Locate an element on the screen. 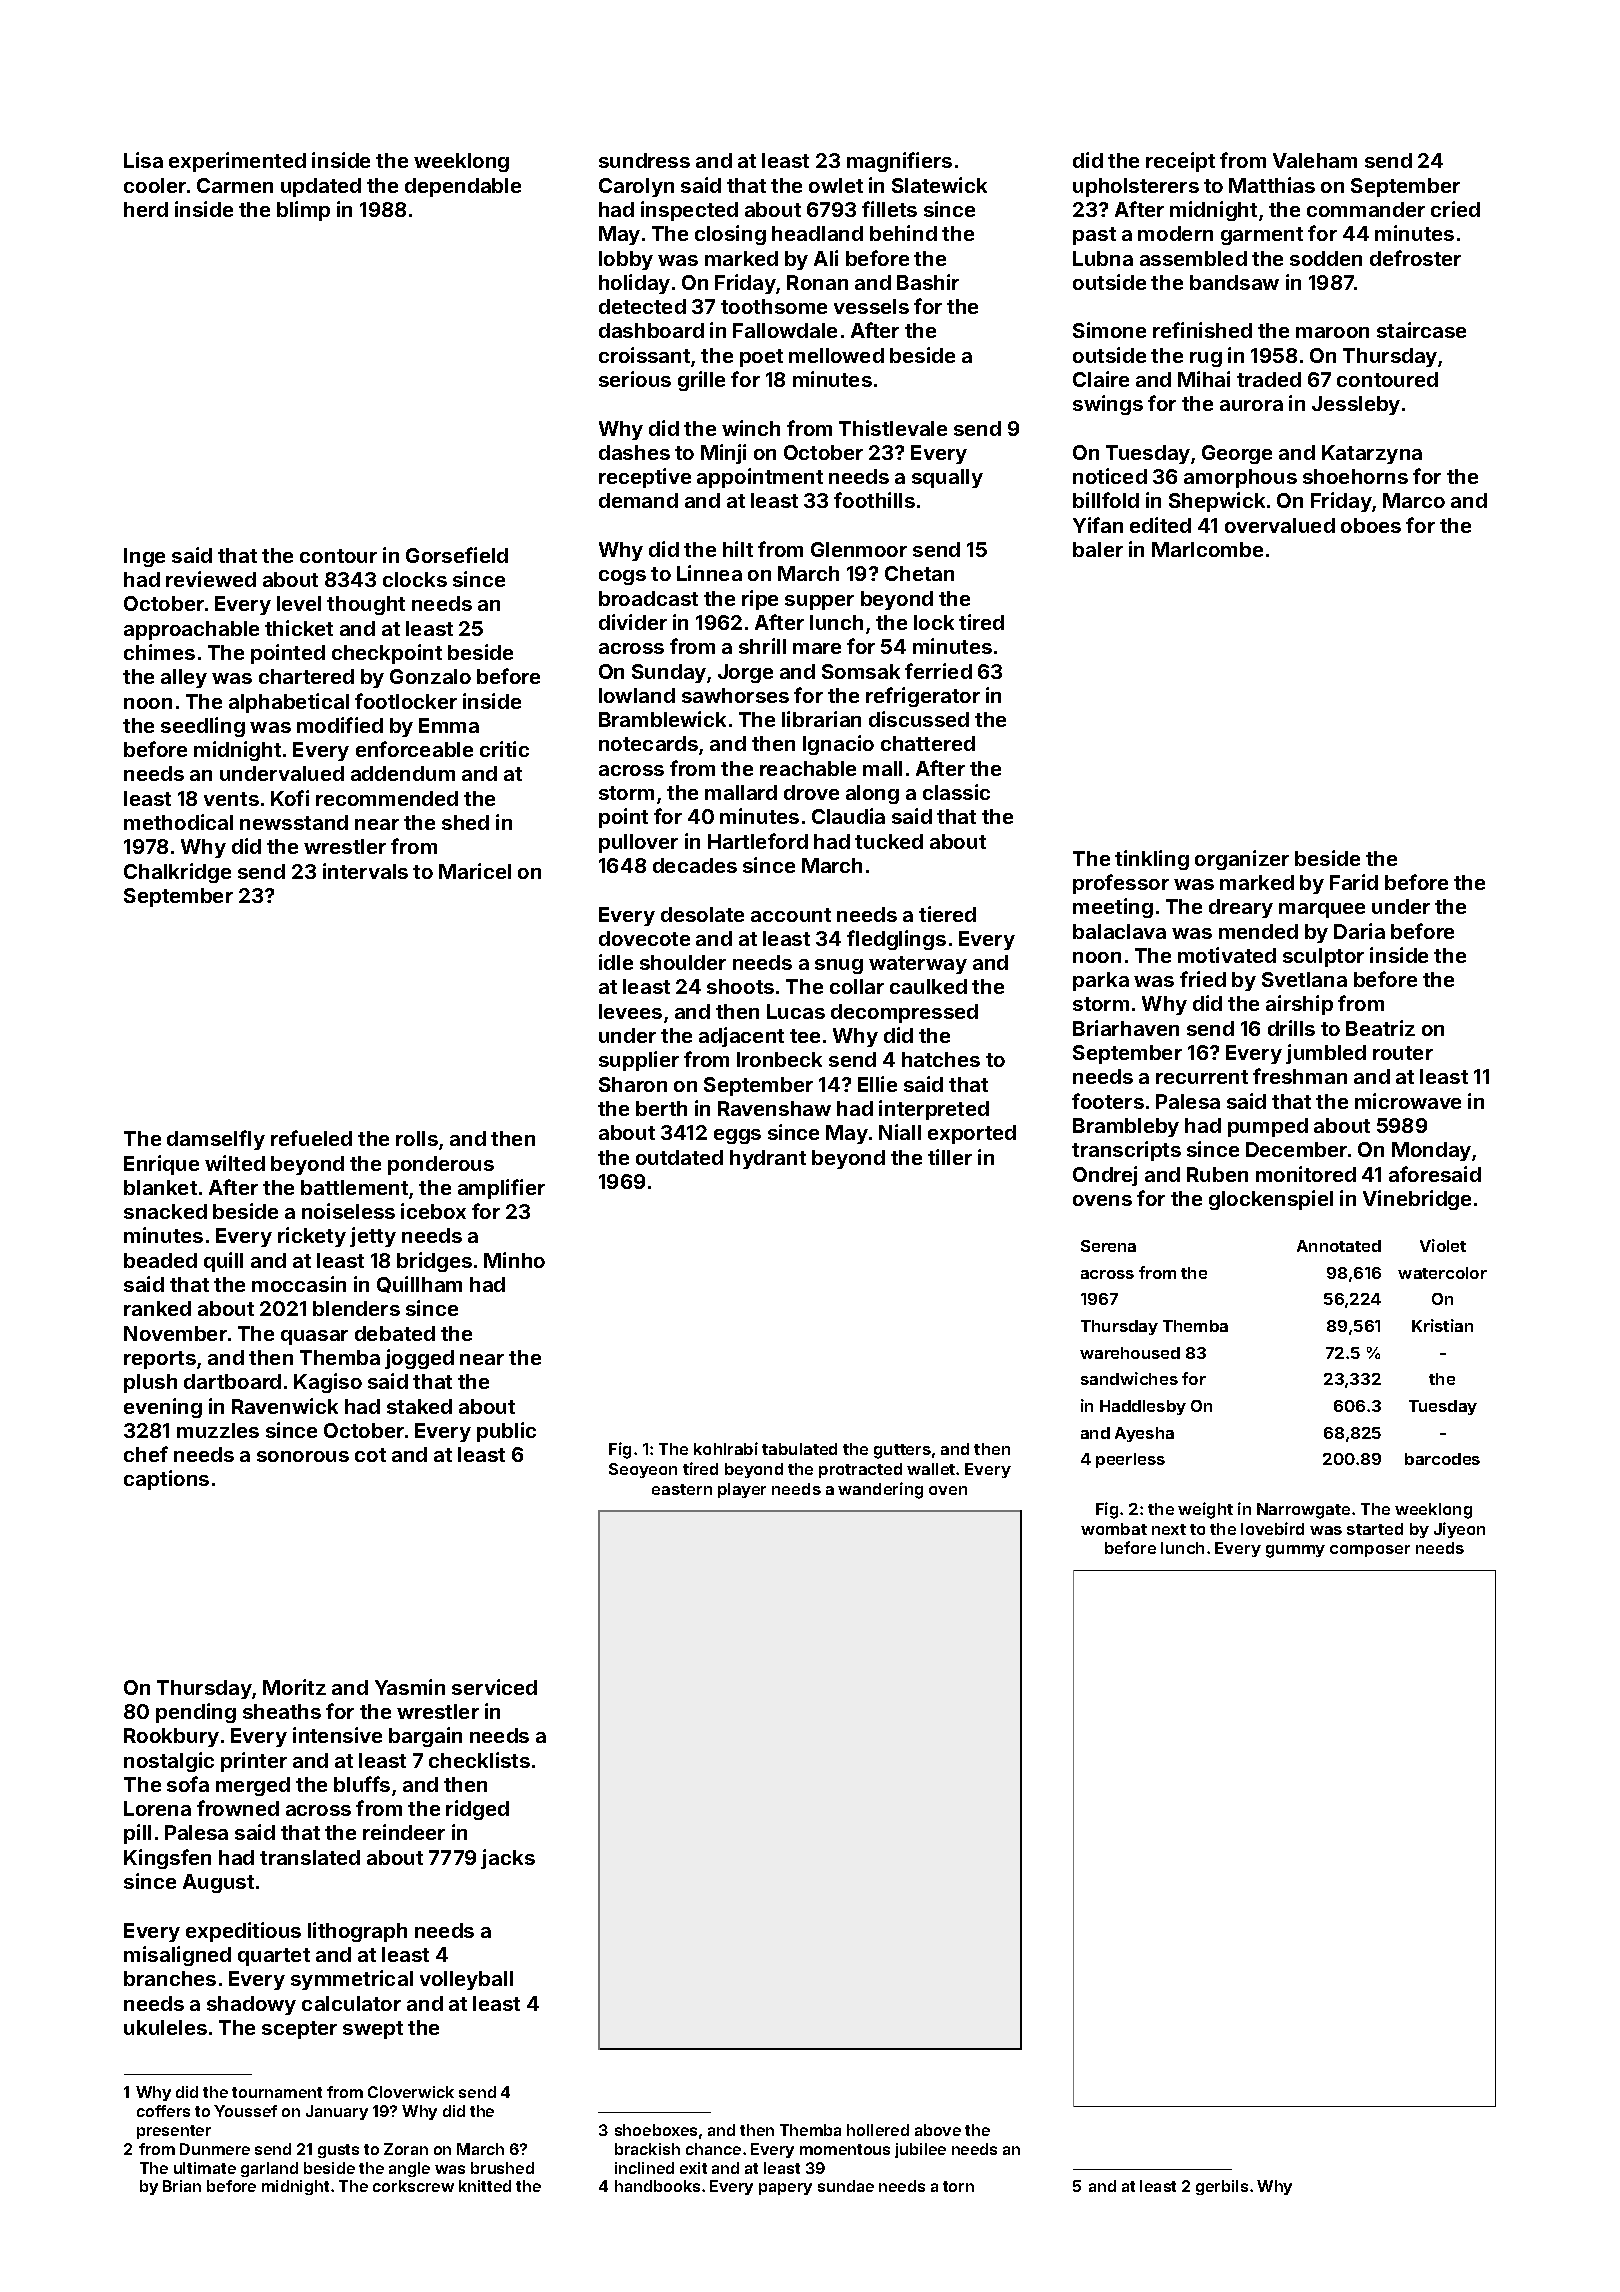 This screenshot has width=1620, height=2292. merged is located at coordinates (253, 1786).
